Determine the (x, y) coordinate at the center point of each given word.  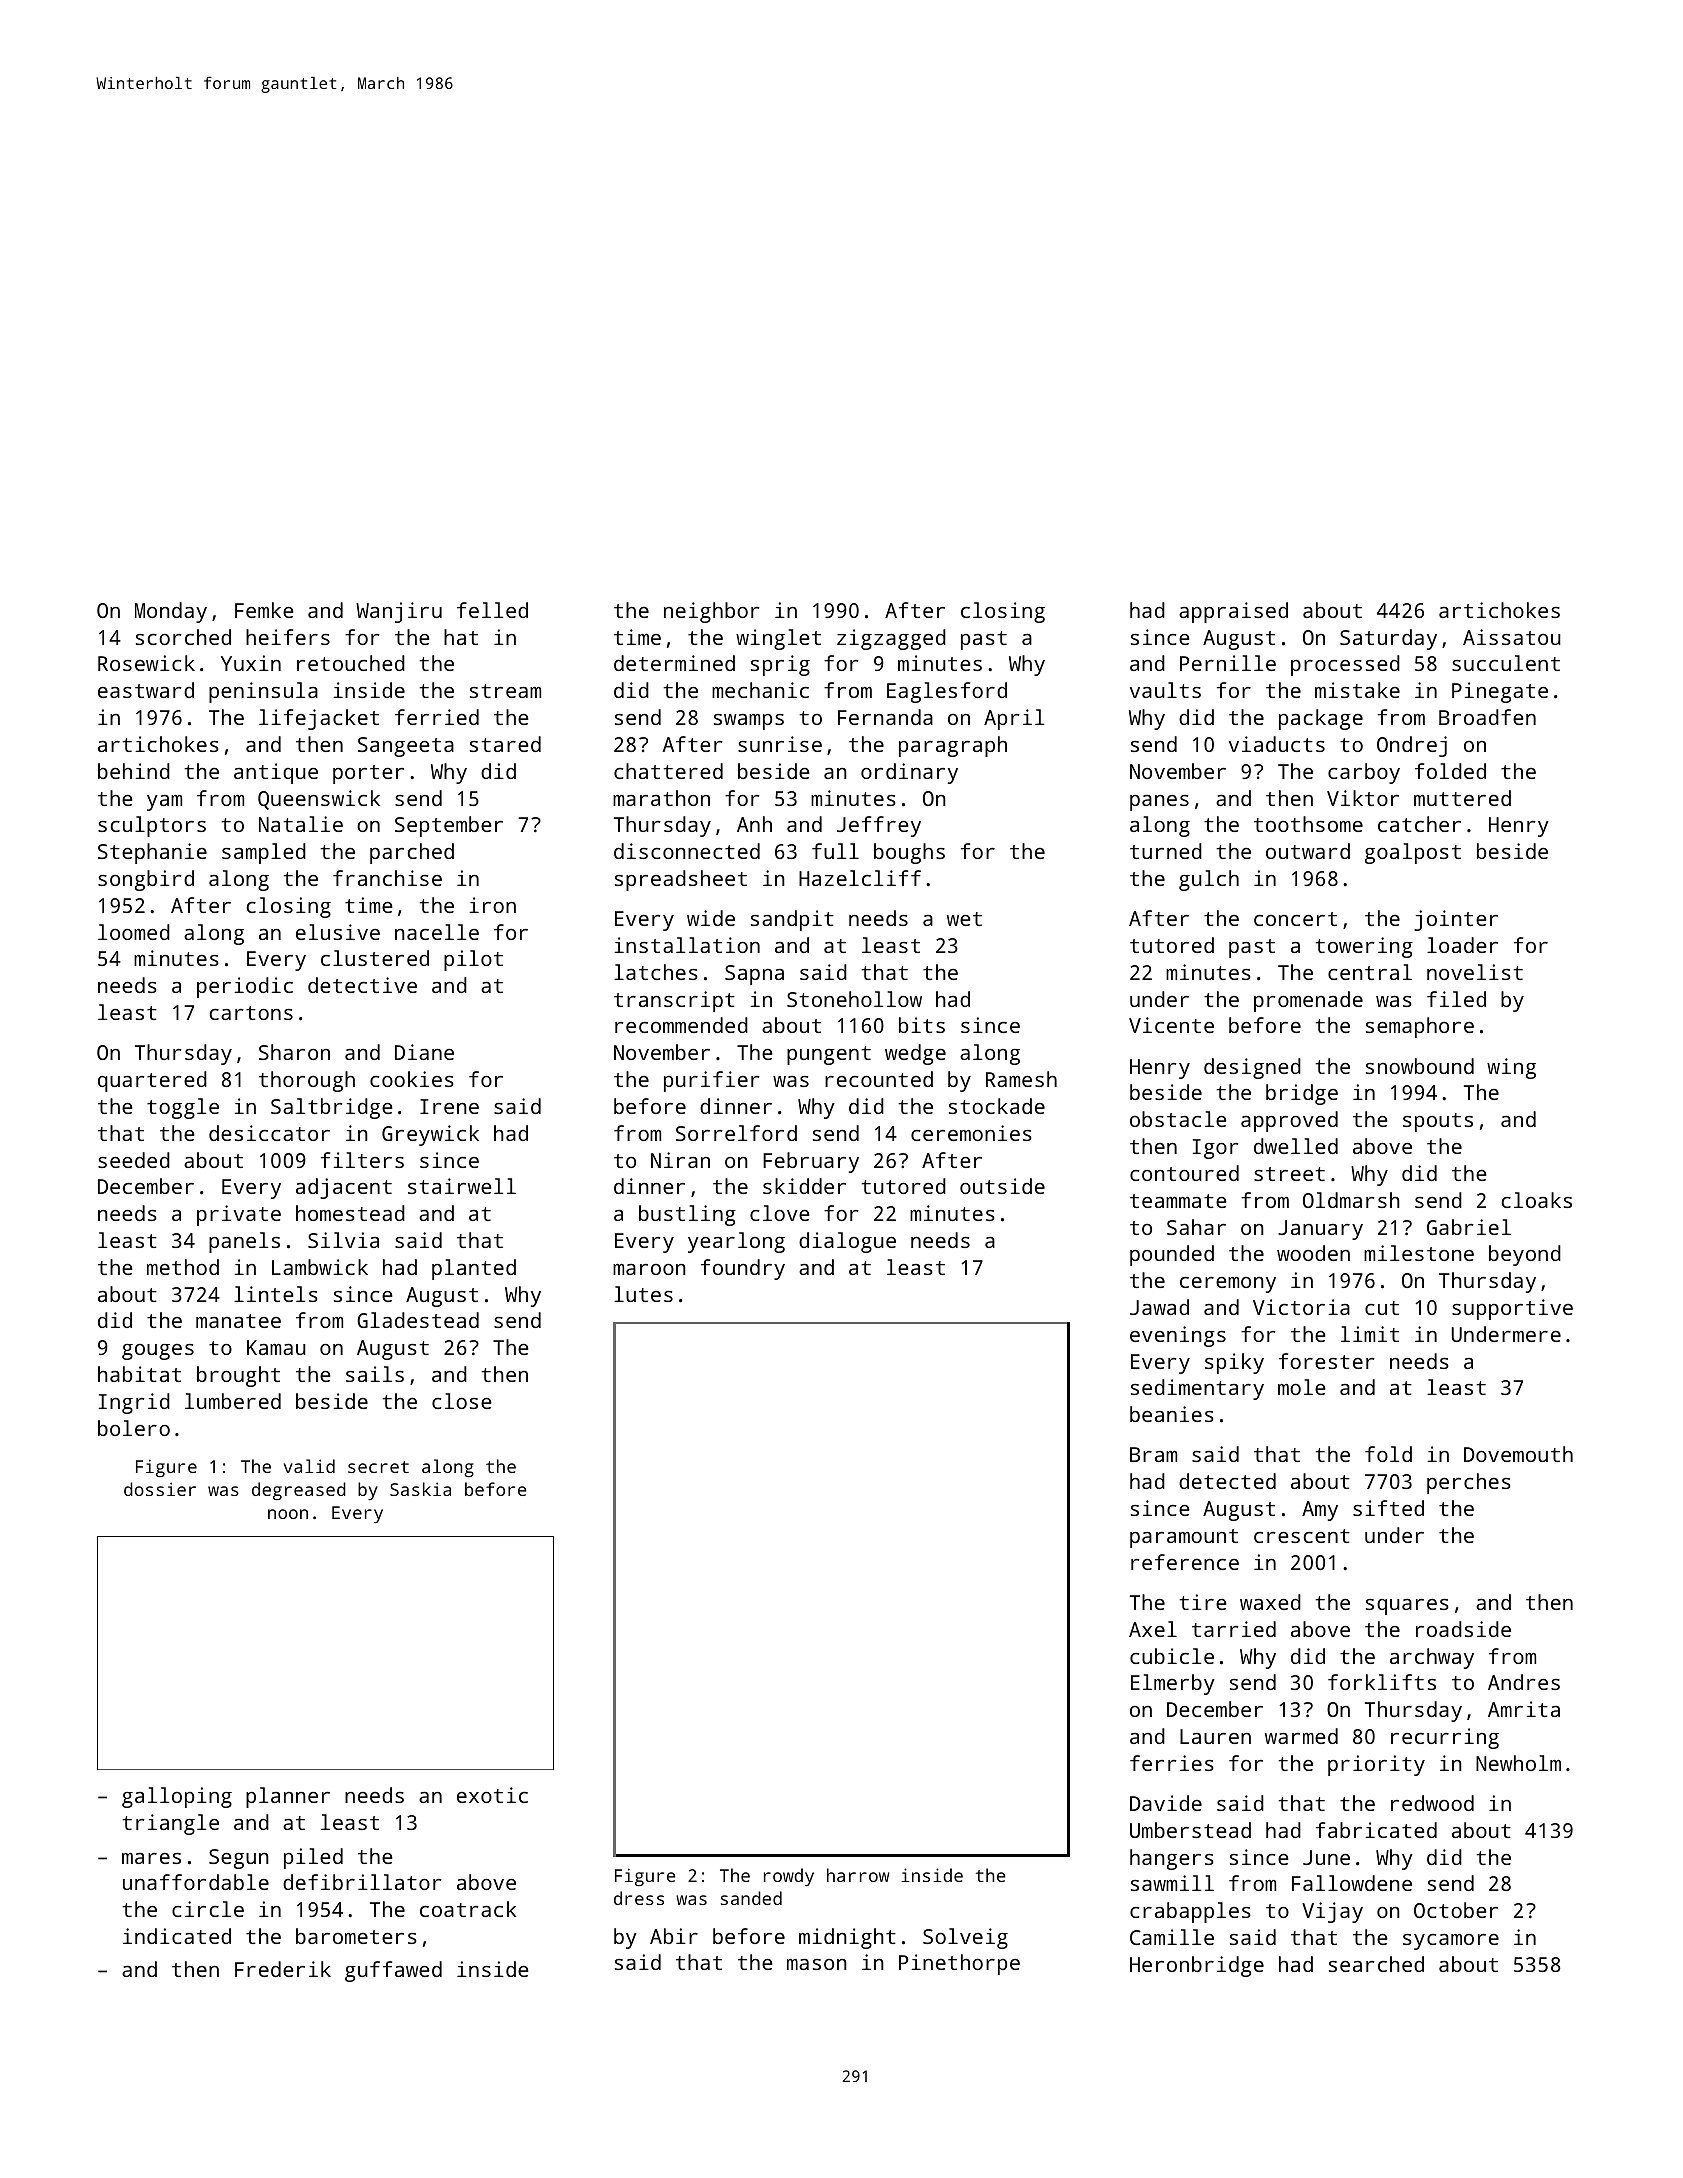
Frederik (283, 1969)
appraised (1233, 612)
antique (276, 773)
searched (1376, 1964)
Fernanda (885, 717)
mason (817, 1964)
